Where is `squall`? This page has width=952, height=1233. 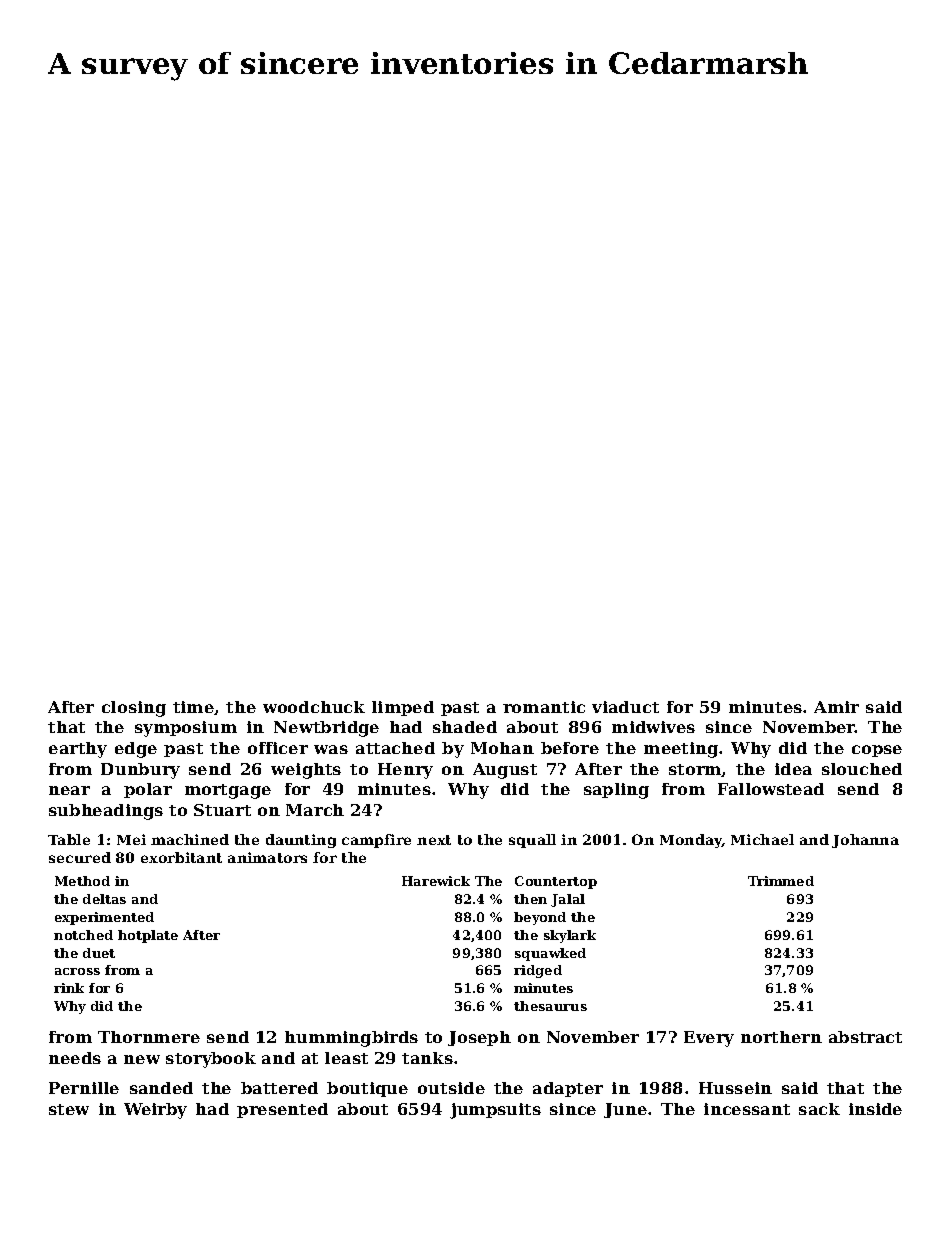
squall is located at coordinates (532, 841).
